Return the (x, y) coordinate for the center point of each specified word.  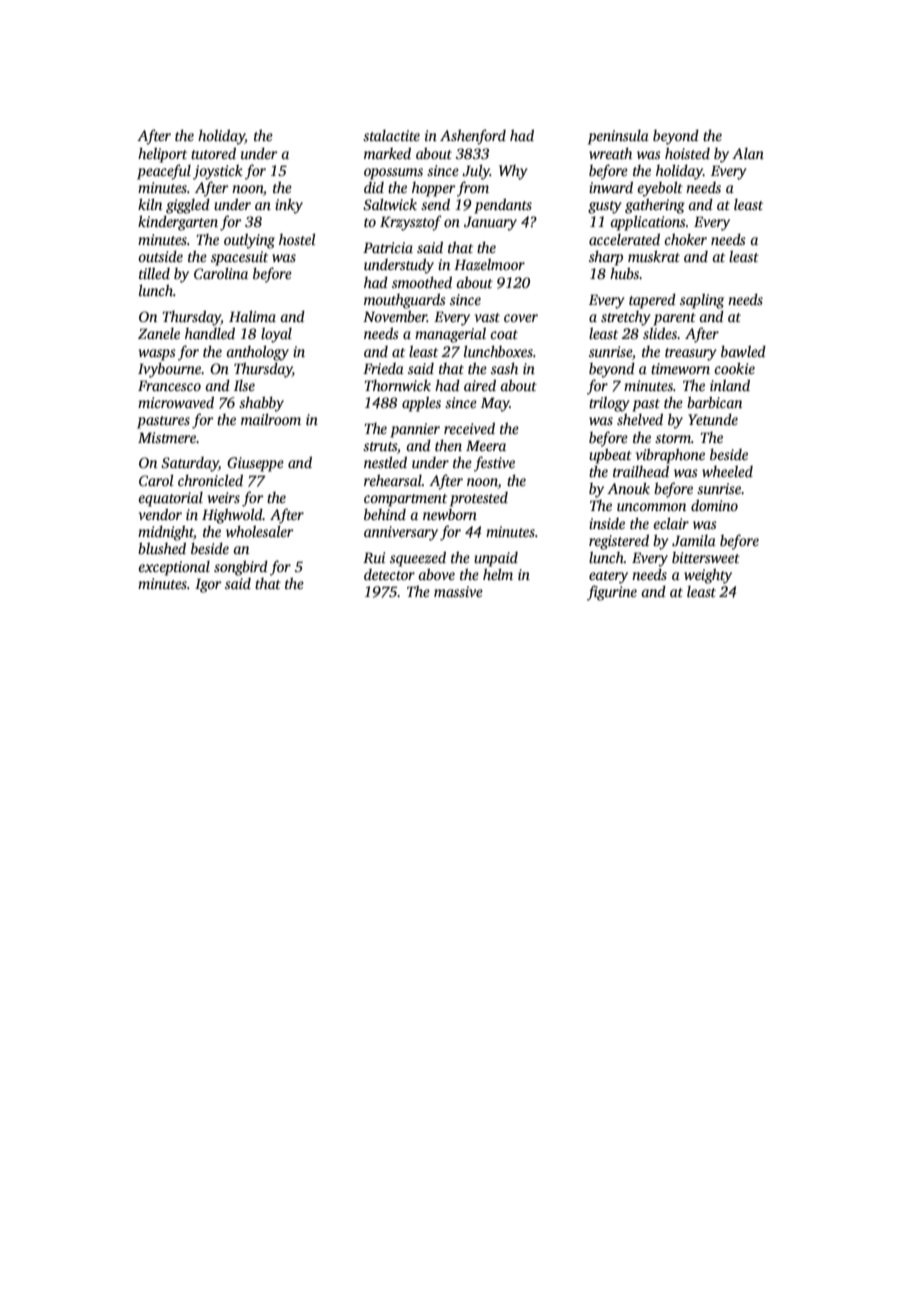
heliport (162, 155)
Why (513, 172)
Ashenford (473, 137)
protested (479, 499)
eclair (671, 523)
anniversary (401, 533)
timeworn (680, 368)
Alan (748, 153)
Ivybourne (169, 370)
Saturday (190, 464)
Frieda (383, 368)
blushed (162, 548)
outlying (249, 241)
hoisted (687, 153)
